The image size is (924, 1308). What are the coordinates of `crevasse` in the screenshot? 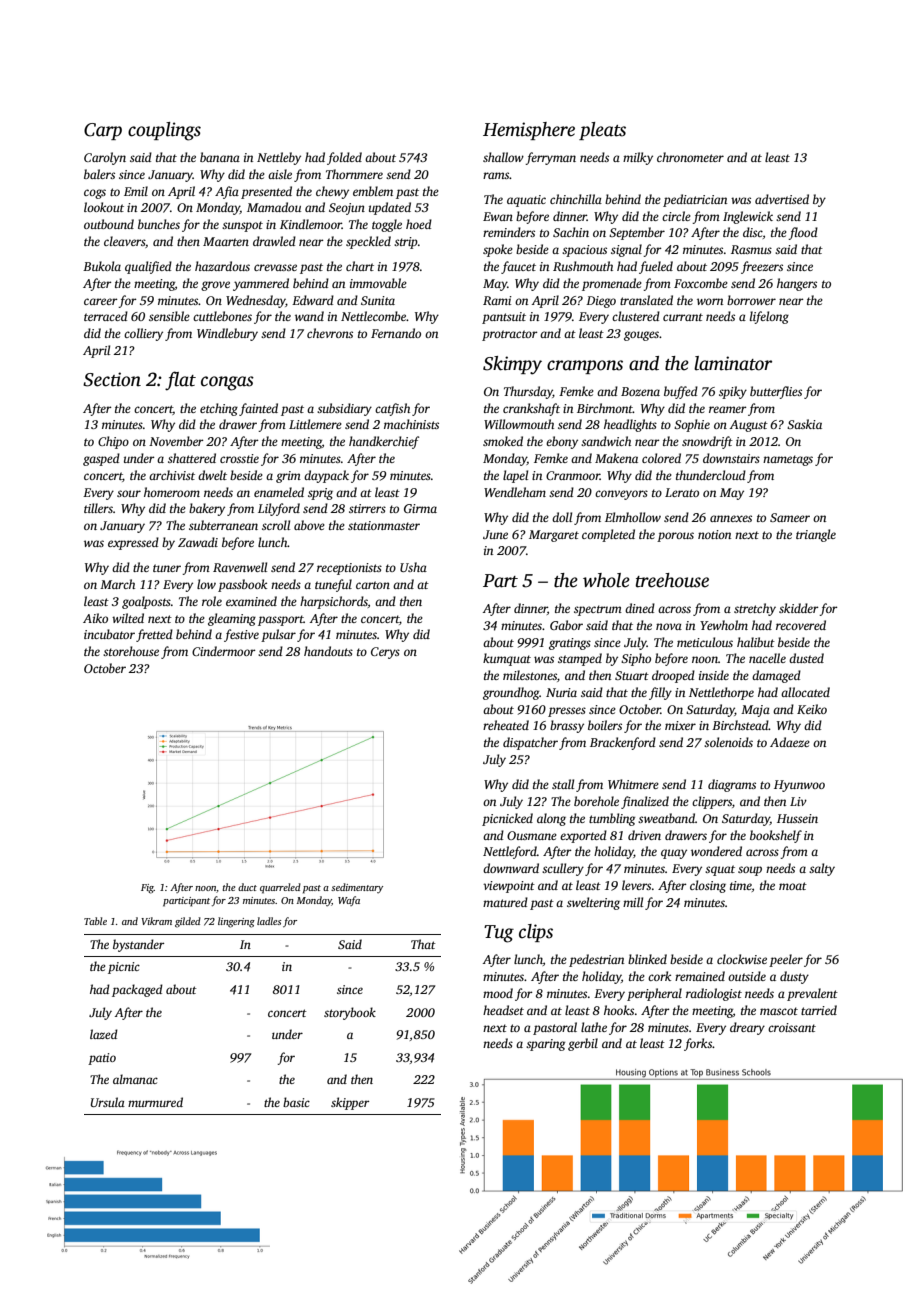 It's located at (275, 267).
